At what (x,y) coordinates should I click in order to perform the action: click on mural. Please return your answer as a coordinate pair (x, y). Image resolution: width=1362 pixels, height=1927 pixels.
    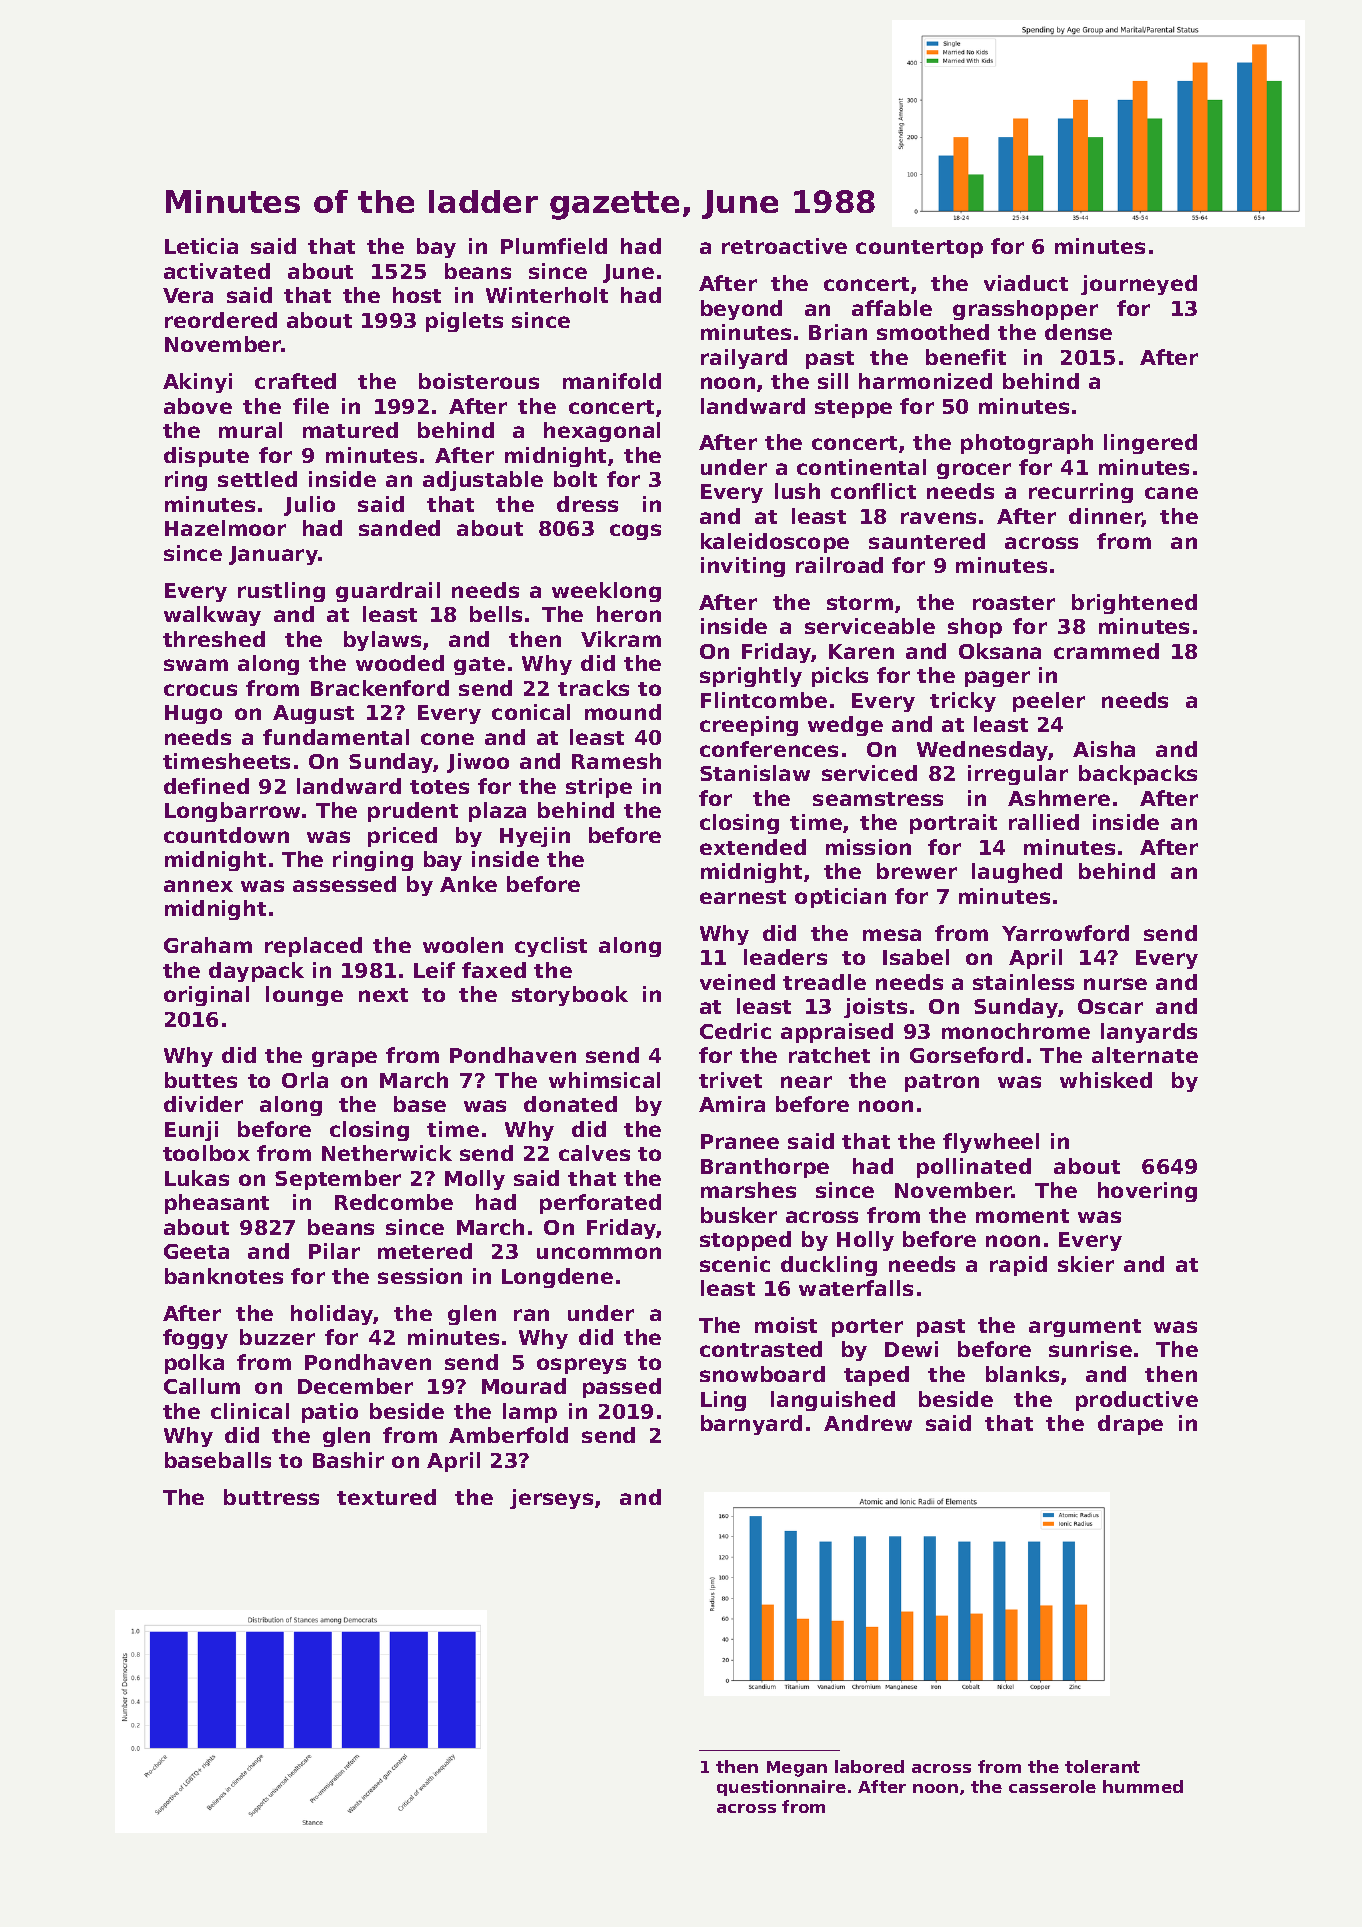
    Looking at the image, I should click on (250, 430).
